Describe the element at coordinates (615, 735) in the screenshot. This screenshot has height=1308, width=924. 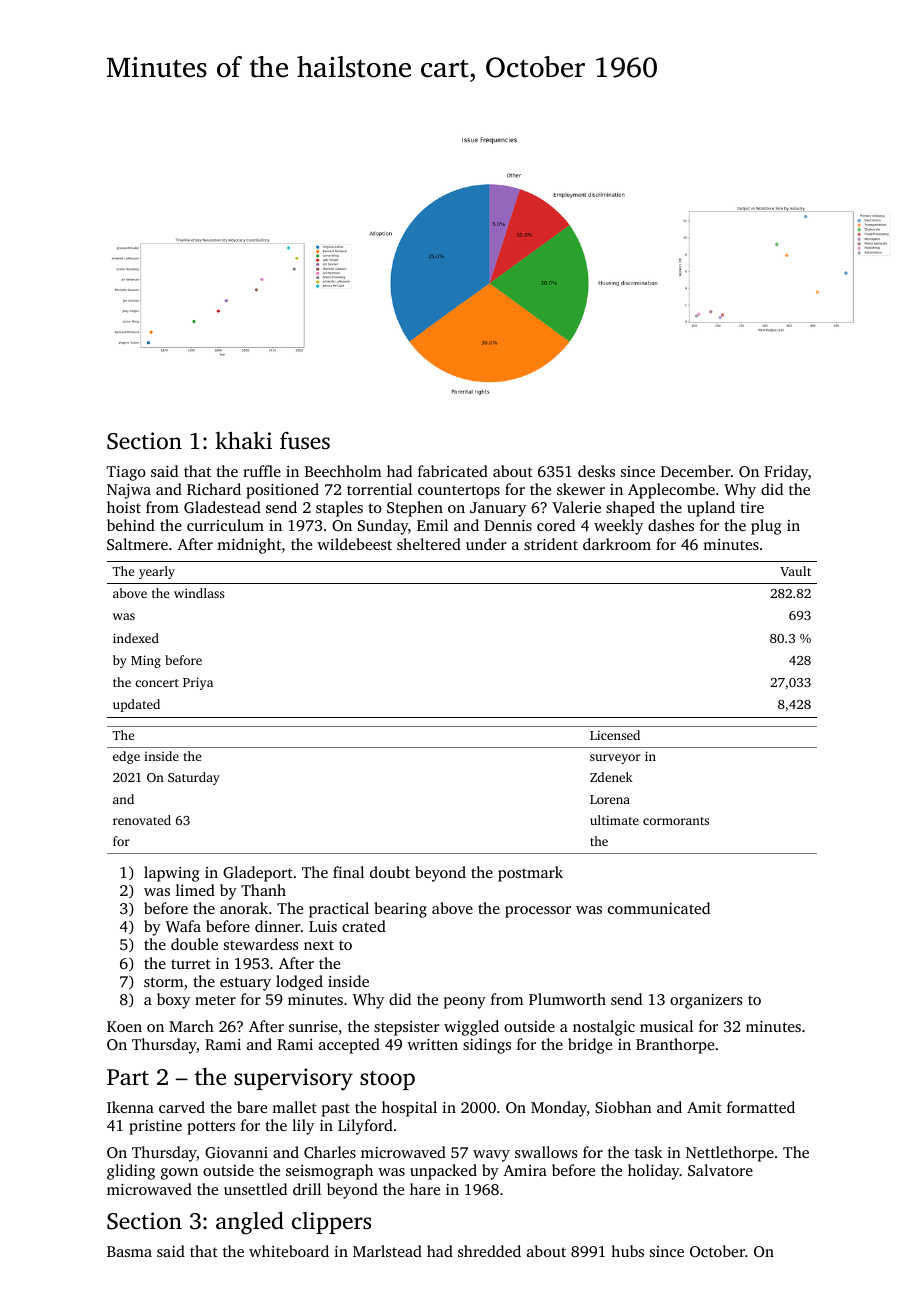
I see `Licensed` at that location.
